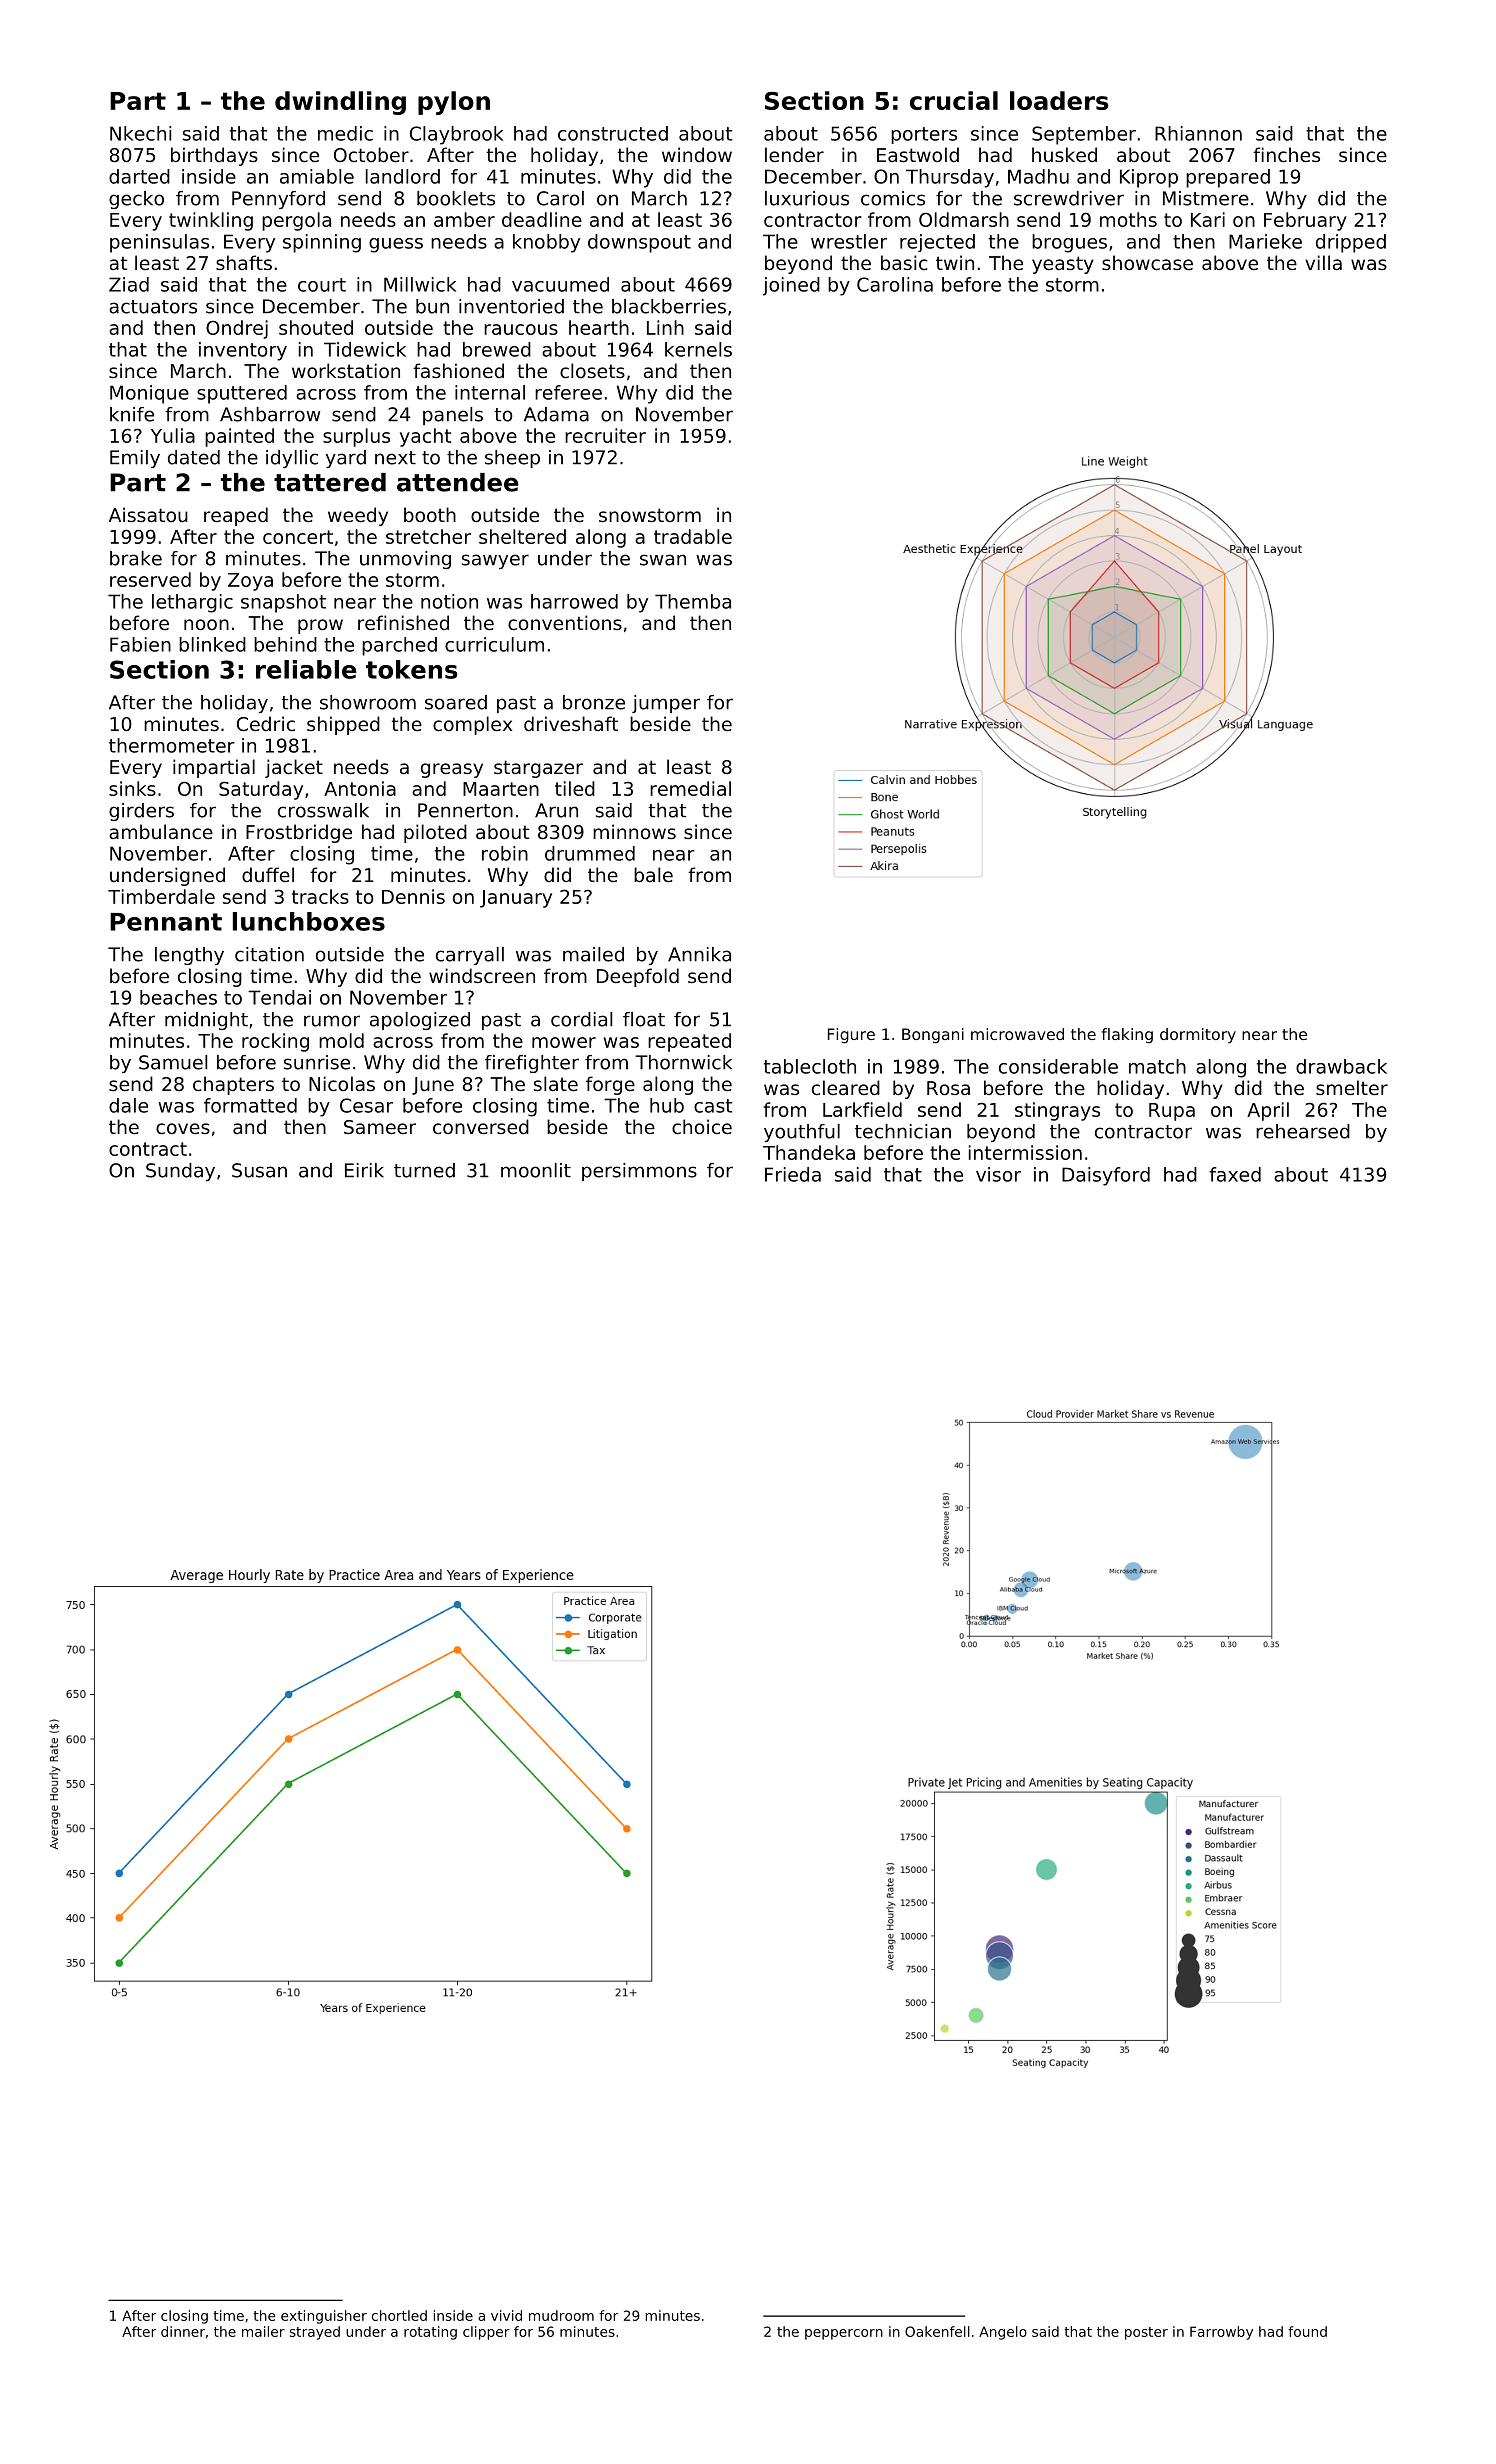 The height and width of the image is (2464, 1496). What do you see at coordinates (1352, 1087) in the image?
I see `smelter` at bounding box center [1352, 1087].
